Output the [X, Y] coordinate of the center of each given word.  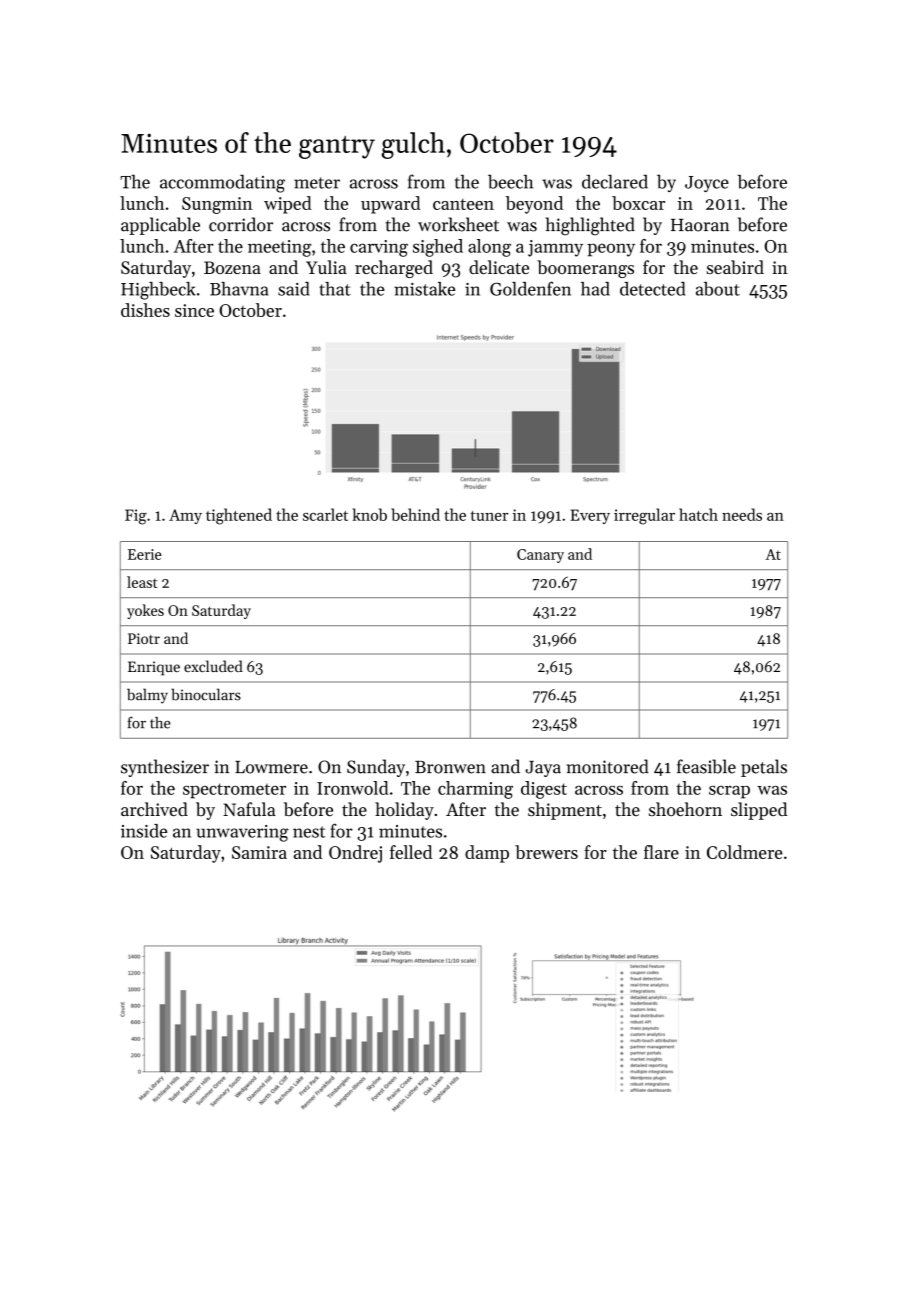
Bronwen [450, 767]
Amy [185, 516]
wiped [288, 205]
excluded [213, 666]
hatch [698, 514]
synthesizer [165, 768]
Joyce [707, 184]
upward [391, 205]
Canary [540, 556]
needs [742, 514]
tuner [489, 516]
